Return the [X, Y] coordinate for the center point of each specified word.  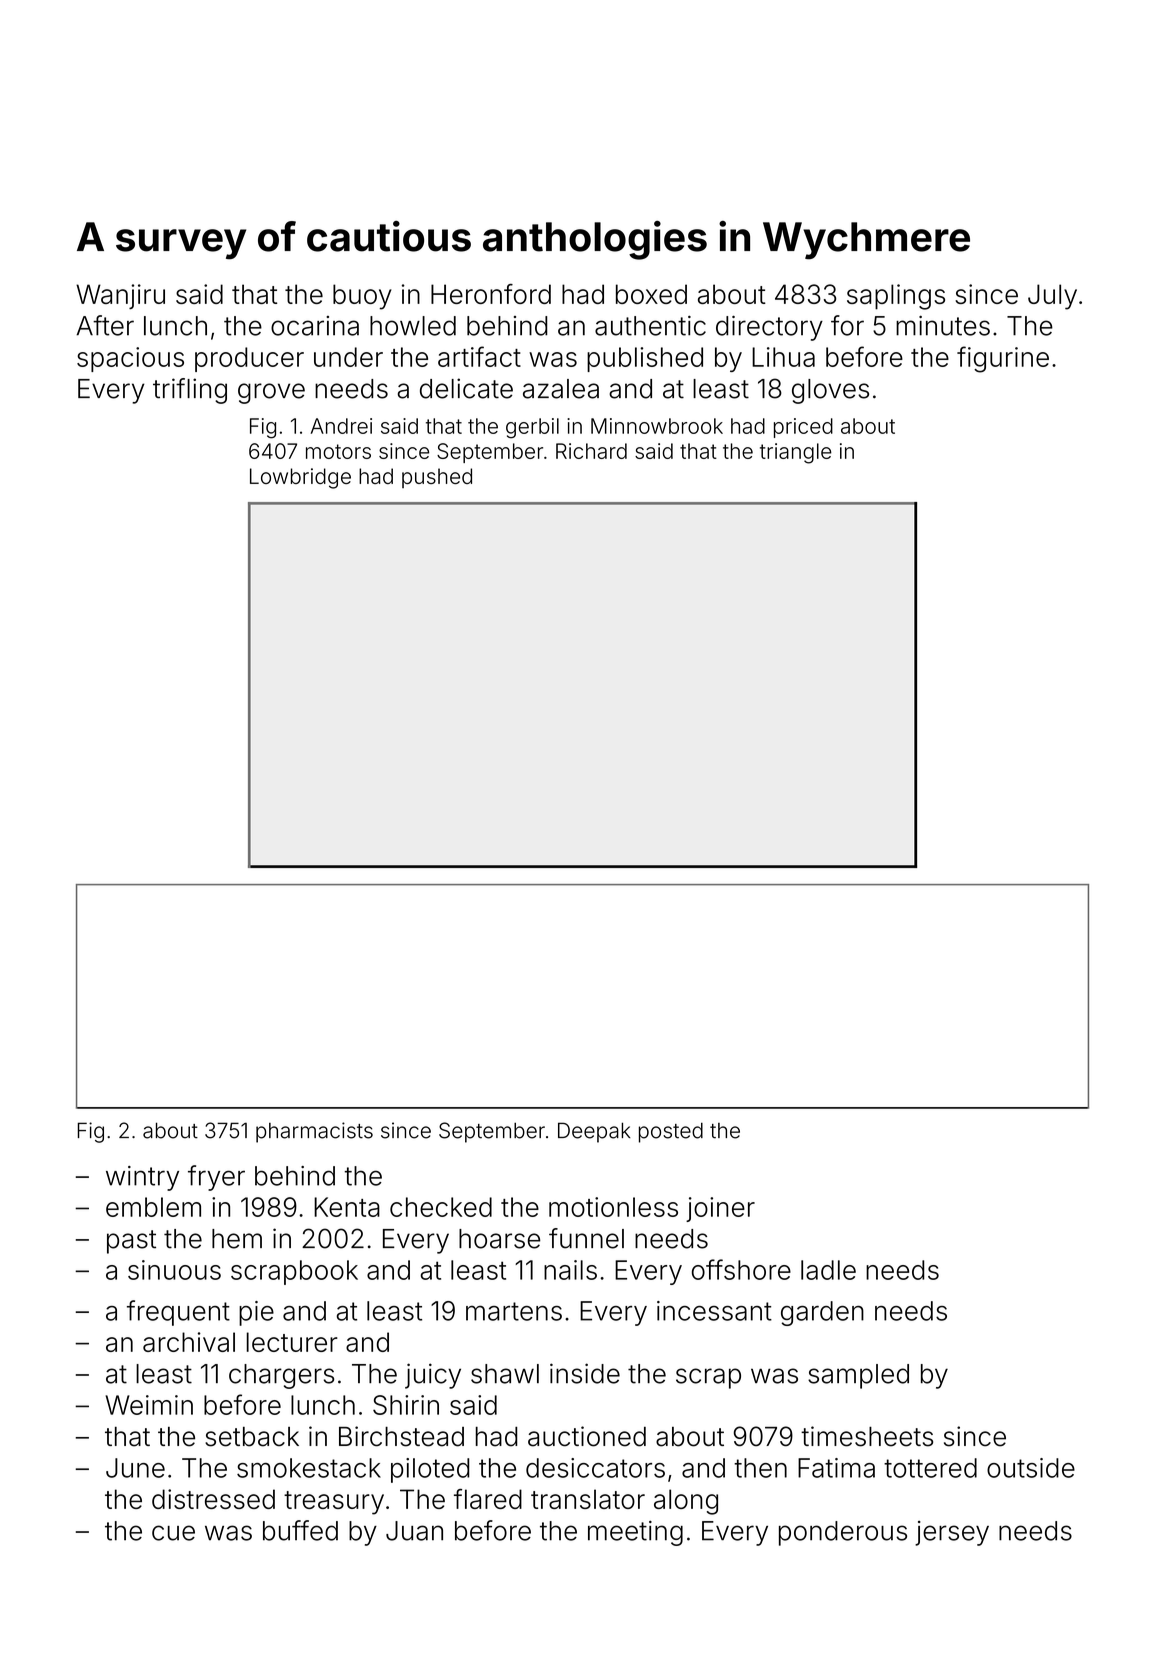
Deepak [594, 1132]
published [645, 359]
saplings [896, 297]
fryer [216, 1178]
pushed [437, 478]
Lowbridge [300, 478]
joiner [720, 1209]
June [135, 1468]
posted [671, 1133]
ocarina [315, 326]
